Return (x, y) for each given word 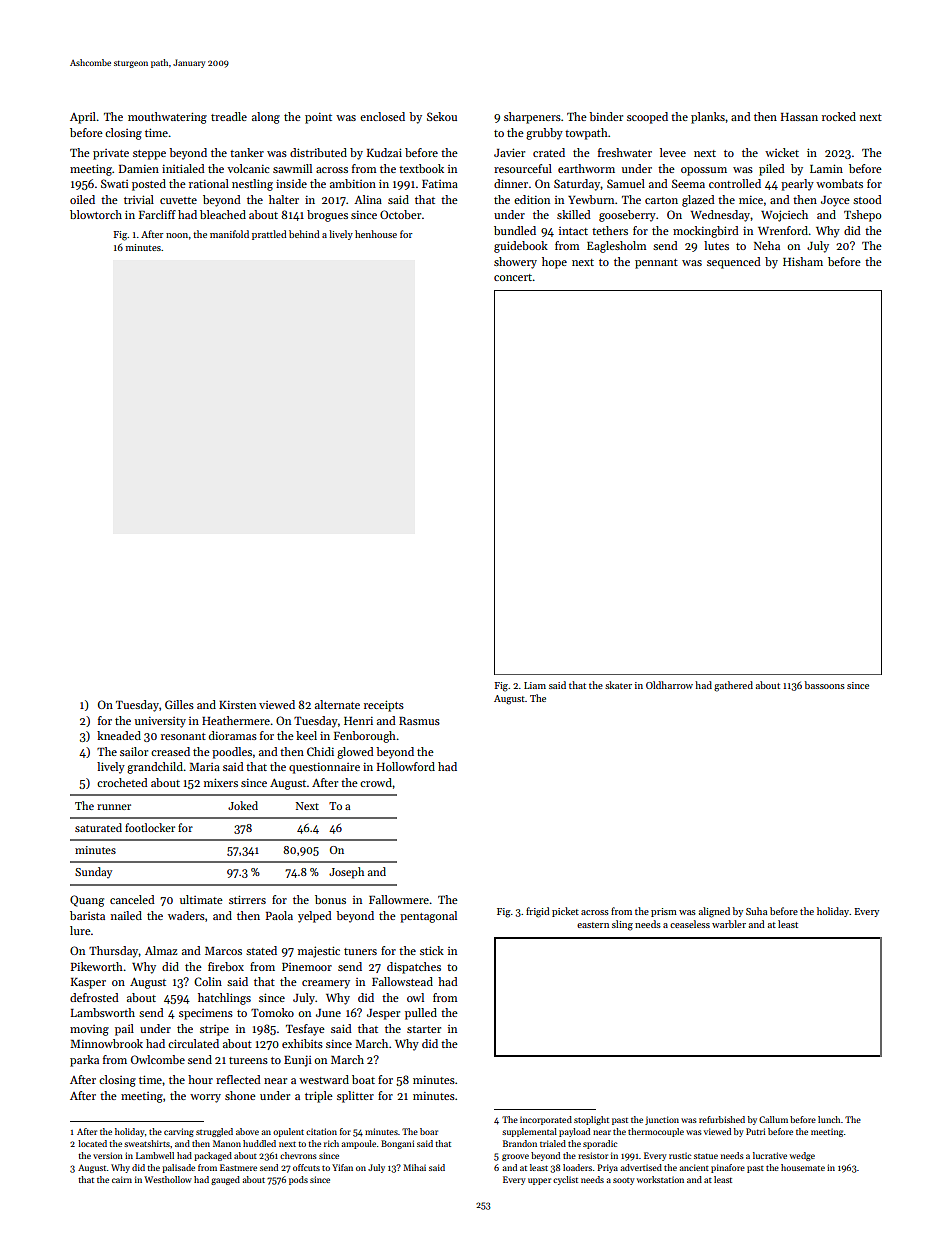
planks (708, 118)
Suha (756, 911)
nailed (126, 915)
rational (209, 183)
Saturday (577, 185)
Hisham (803, 261)
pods (298, 1180)
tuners (360, 951)
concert (513, 277)
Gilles (179, 704)
